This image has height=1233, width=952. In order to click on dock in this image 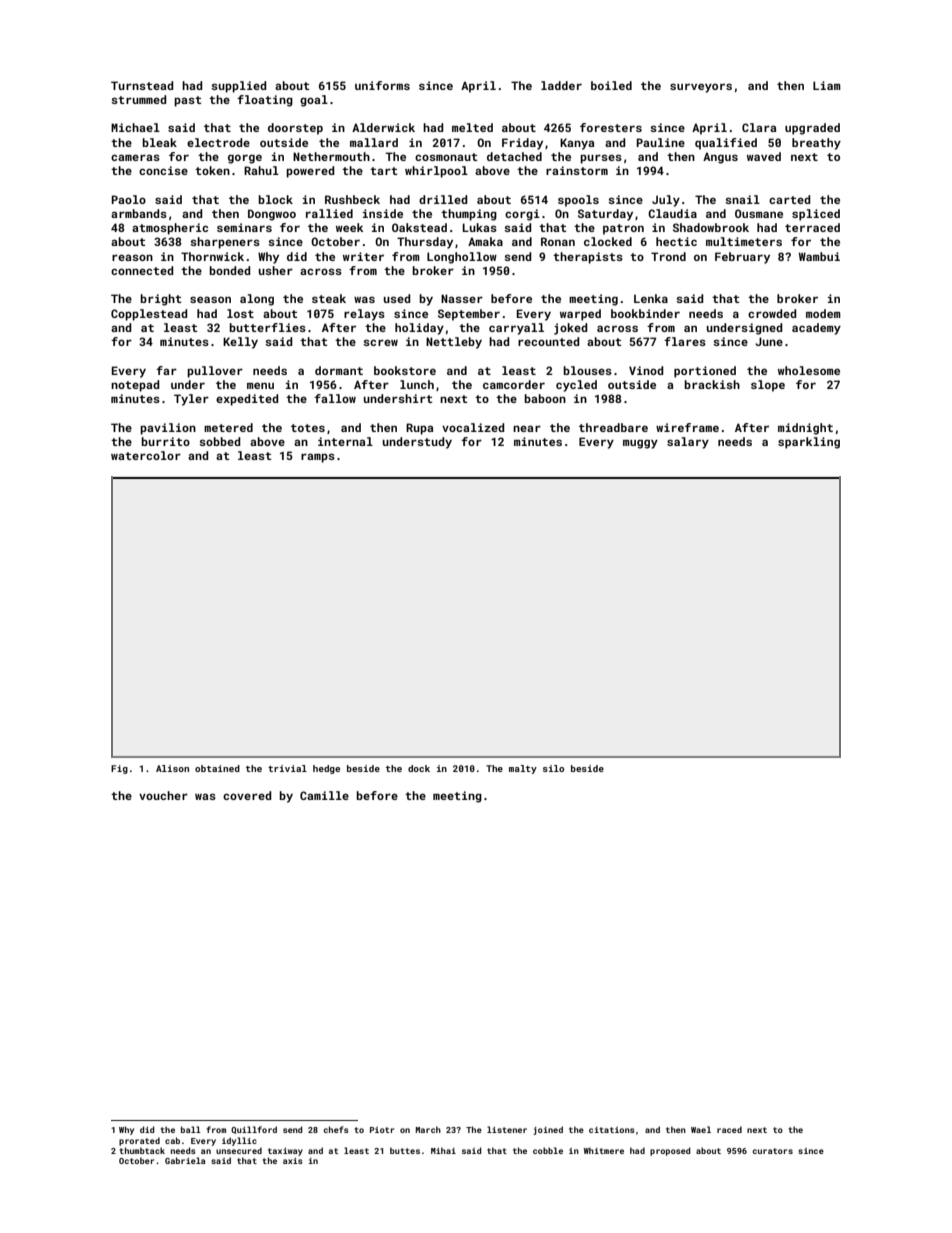, I will do `click(419, 768)`.
